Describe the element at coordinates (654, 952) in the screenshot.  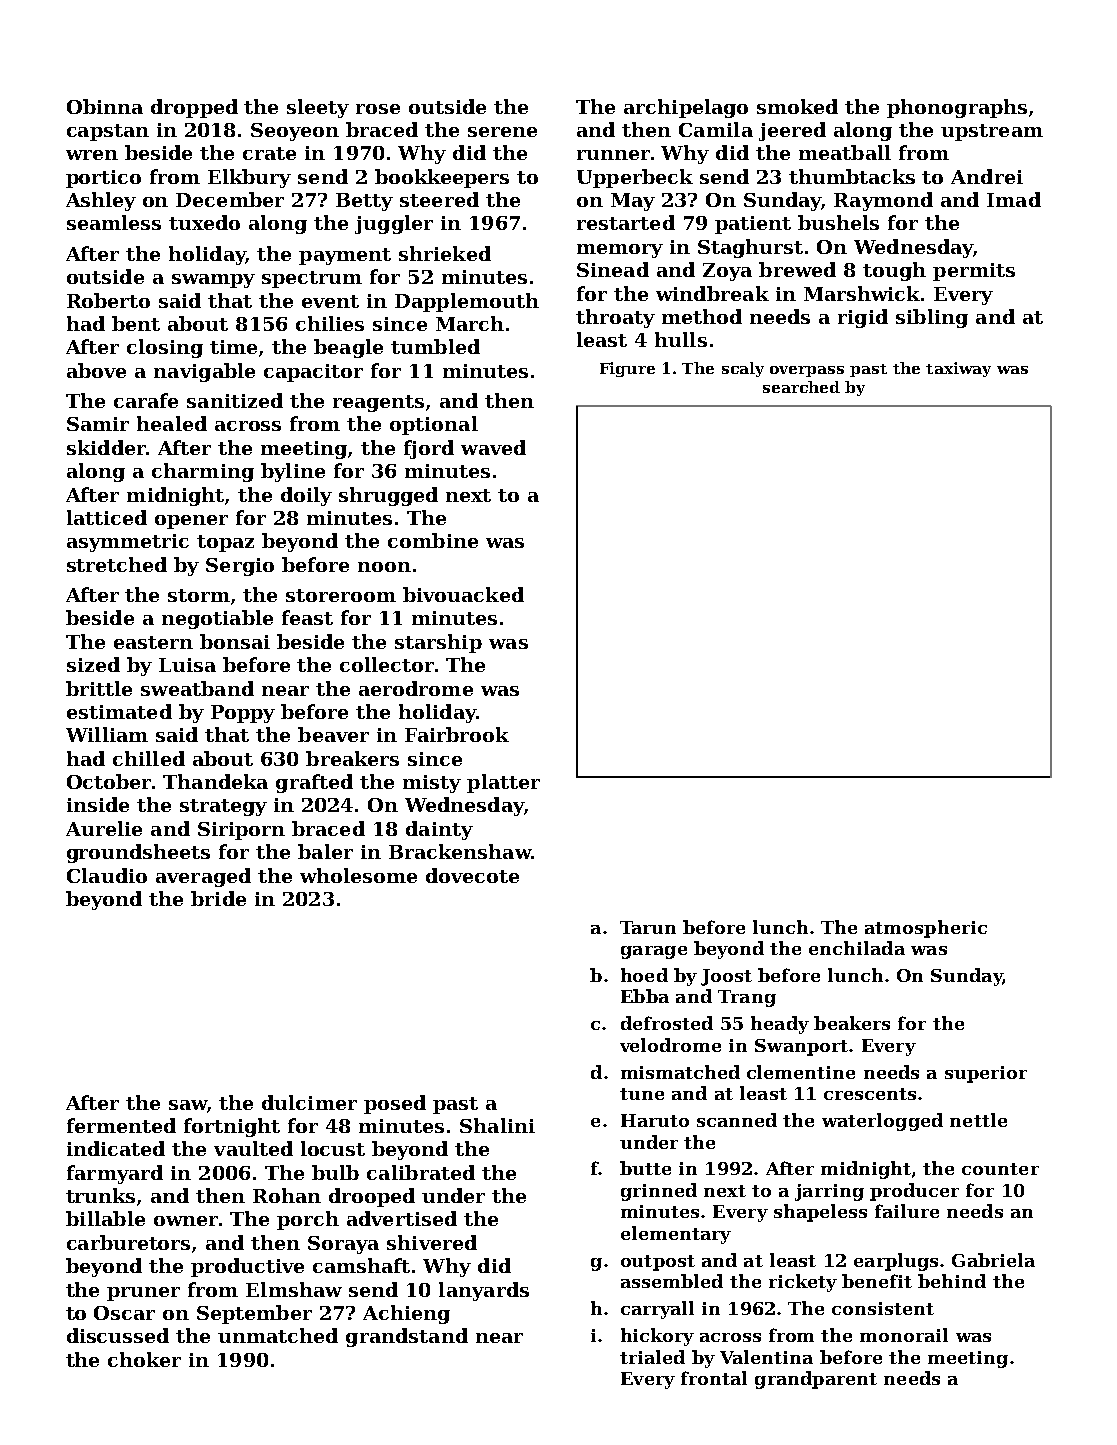
I see `garage` at that location.
